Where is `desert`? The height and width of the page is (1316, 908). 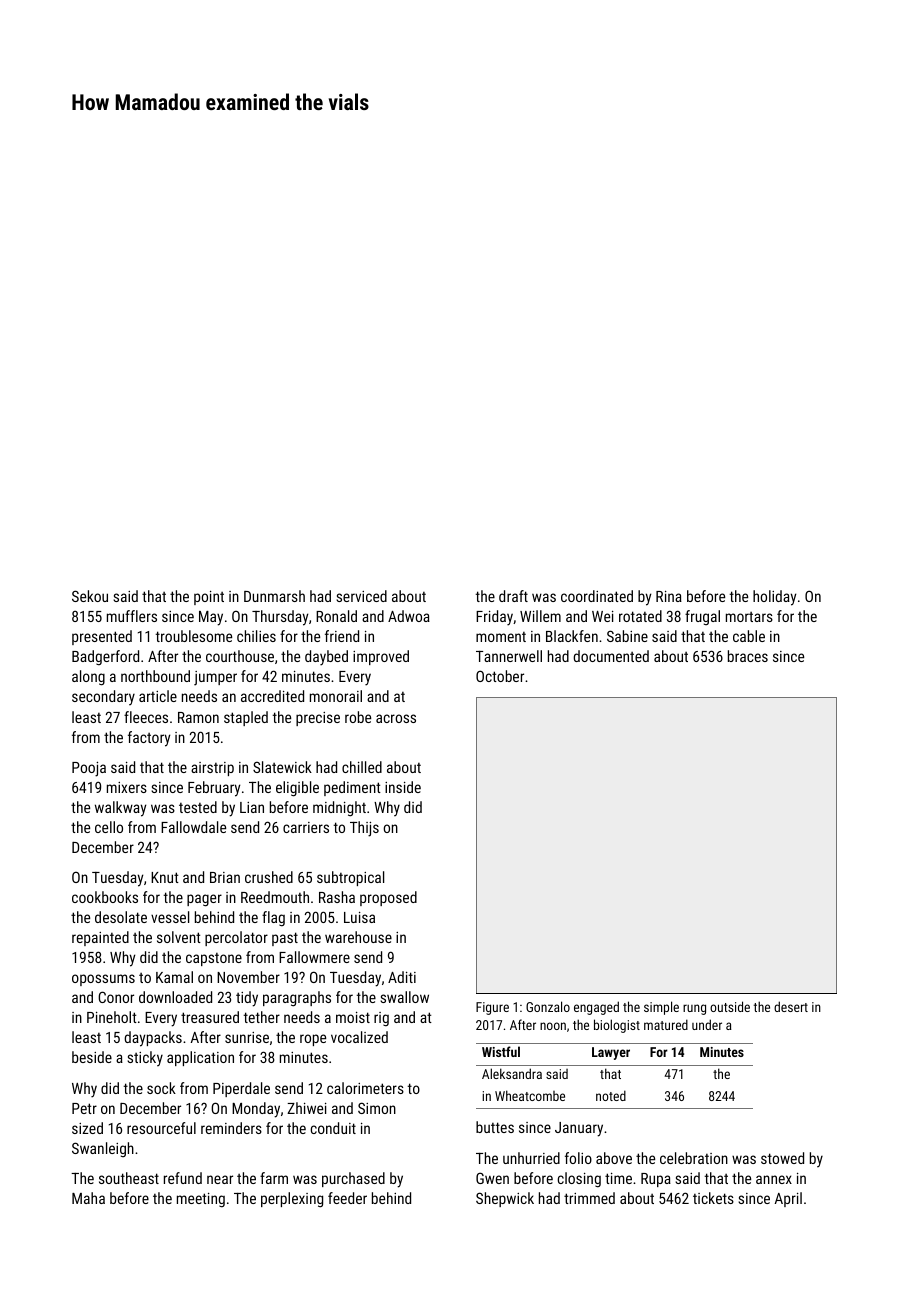
desert is located at coordinates (791, 1006).
